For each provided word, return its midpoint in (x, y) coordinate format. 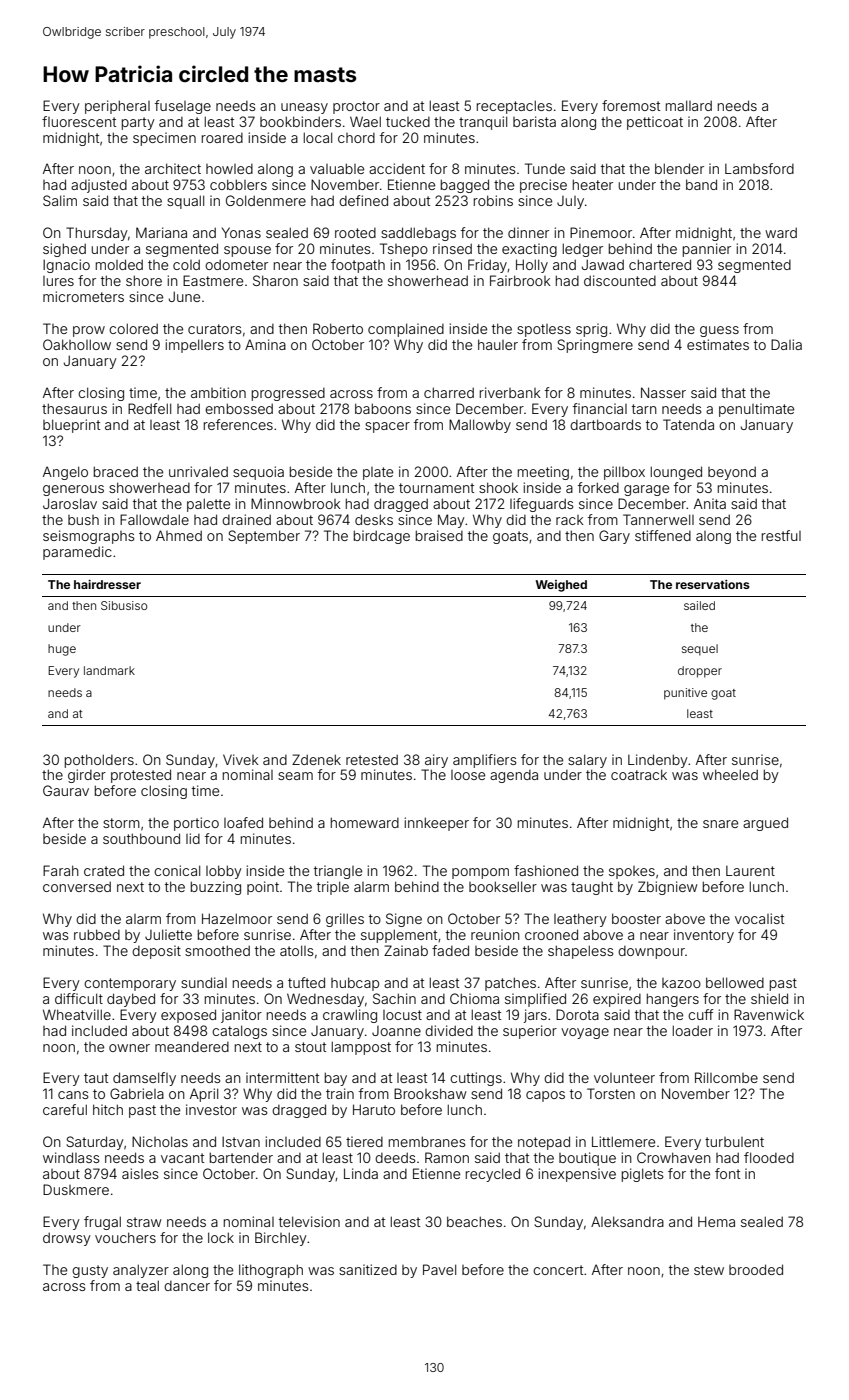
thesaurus (74, 408)
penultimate (756, 410)
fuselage (183, 107)
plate (378, 473)
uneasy (304, 108)
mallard (689, 105)
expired (617, 1000)
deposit (156, 952)
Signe (404, 920)
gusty (90, 1271)
